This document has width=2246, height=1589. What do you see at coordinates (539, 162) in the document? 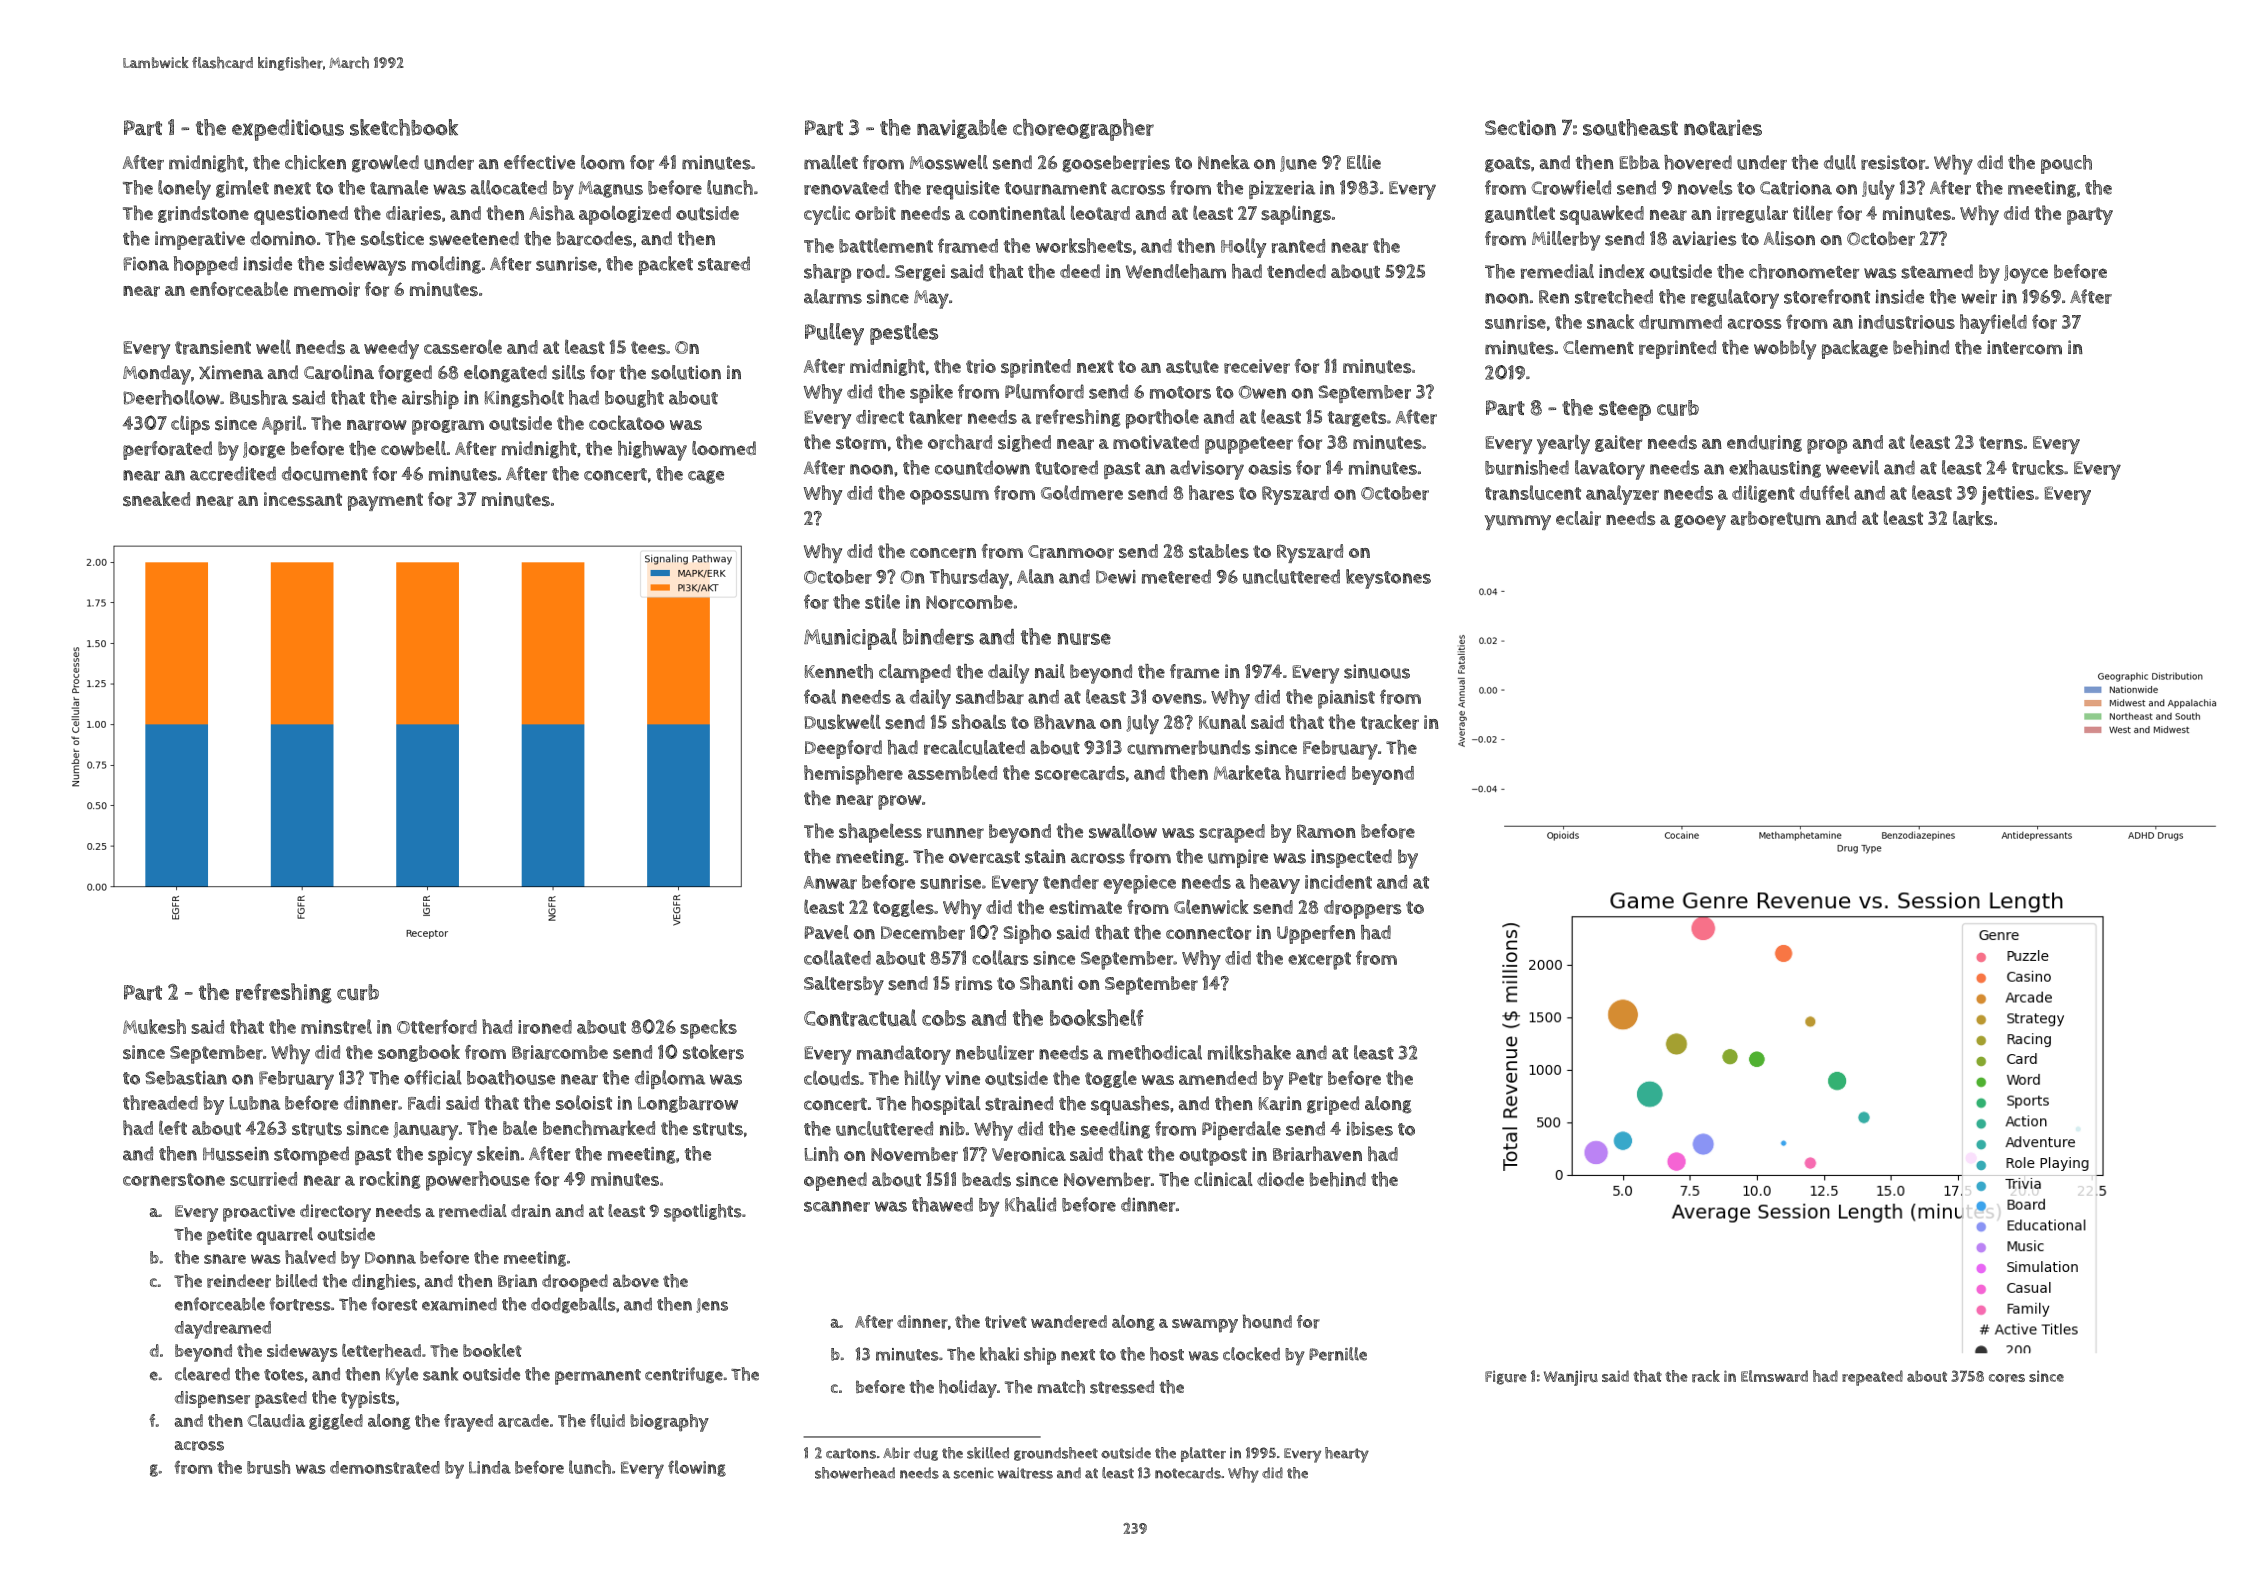
I see `effective` at bounding box center [539, 162].
